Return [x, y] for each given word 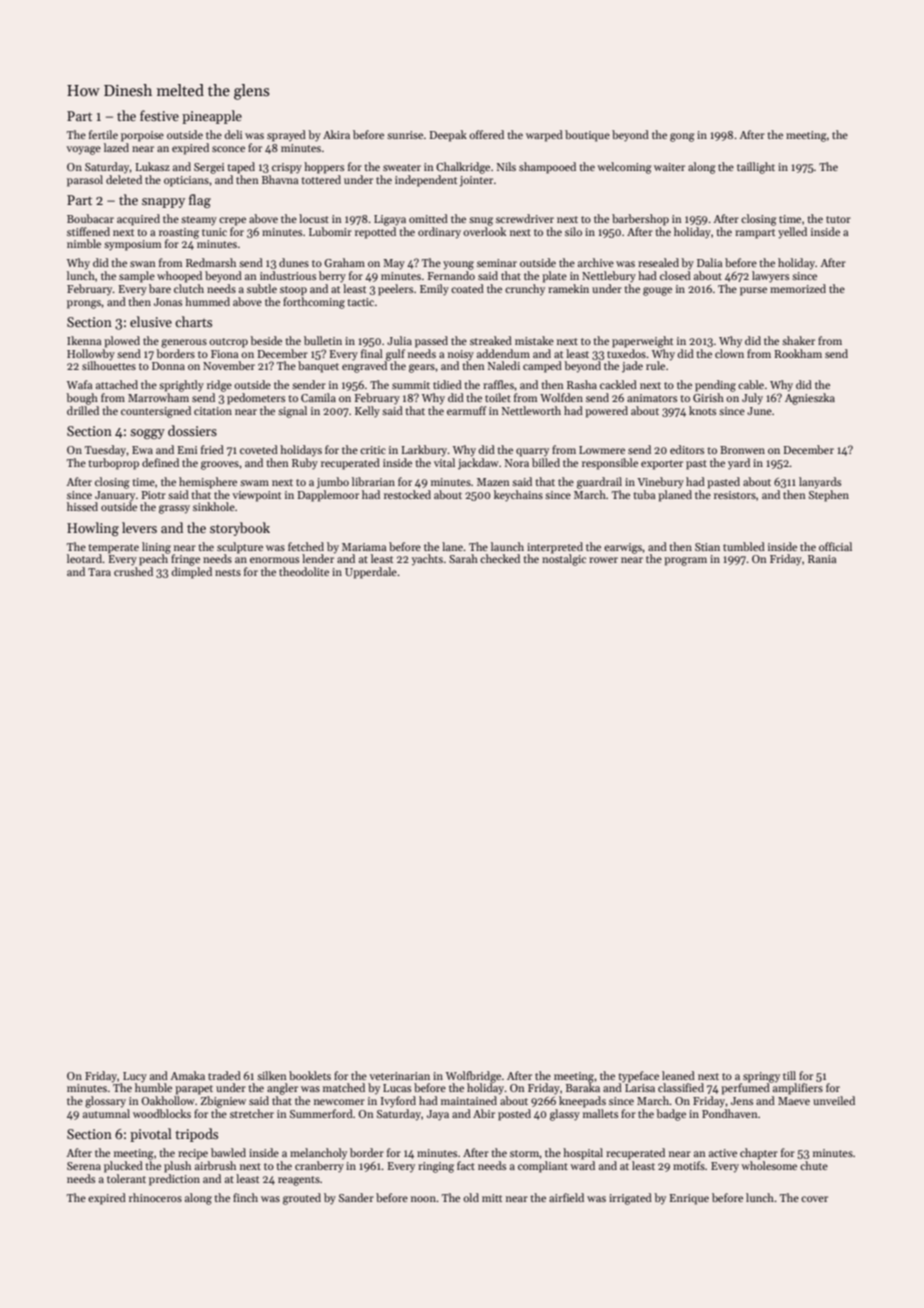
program [685, 561]
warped [544, 136]
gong [682, 137]
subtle [262, 288]
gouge [657, 291]
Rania [822, 559]
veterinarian [400, 1076]
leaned [678, 1075]
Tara [99, 572]
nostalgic [564, 560]
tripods [196, 1135]
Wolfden [561, 397]
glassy [565, 1115]
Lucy [135, 1077]
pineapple [212, 117]
